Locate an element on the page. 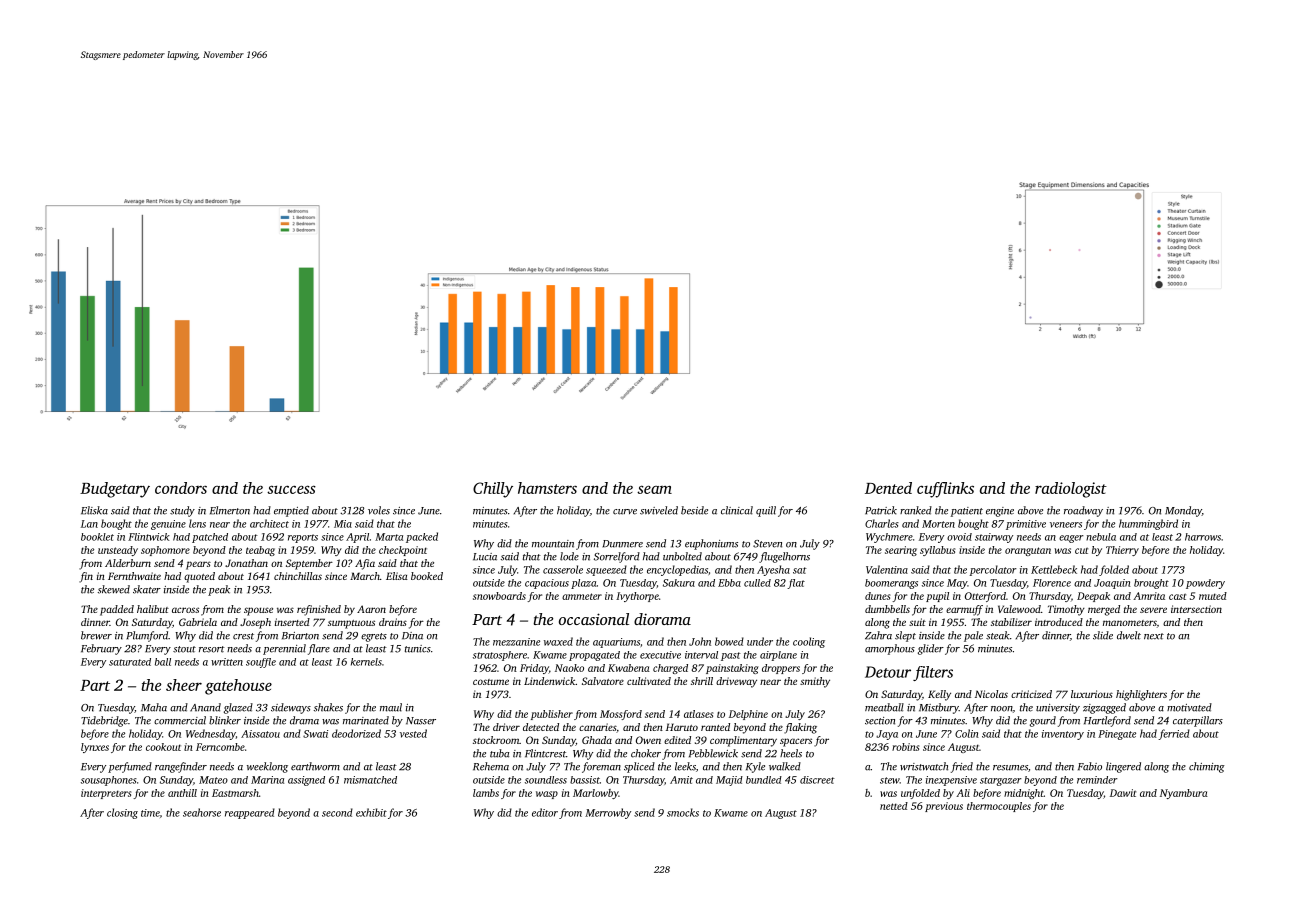  highlighters is located at coordinates (1141, 695).
